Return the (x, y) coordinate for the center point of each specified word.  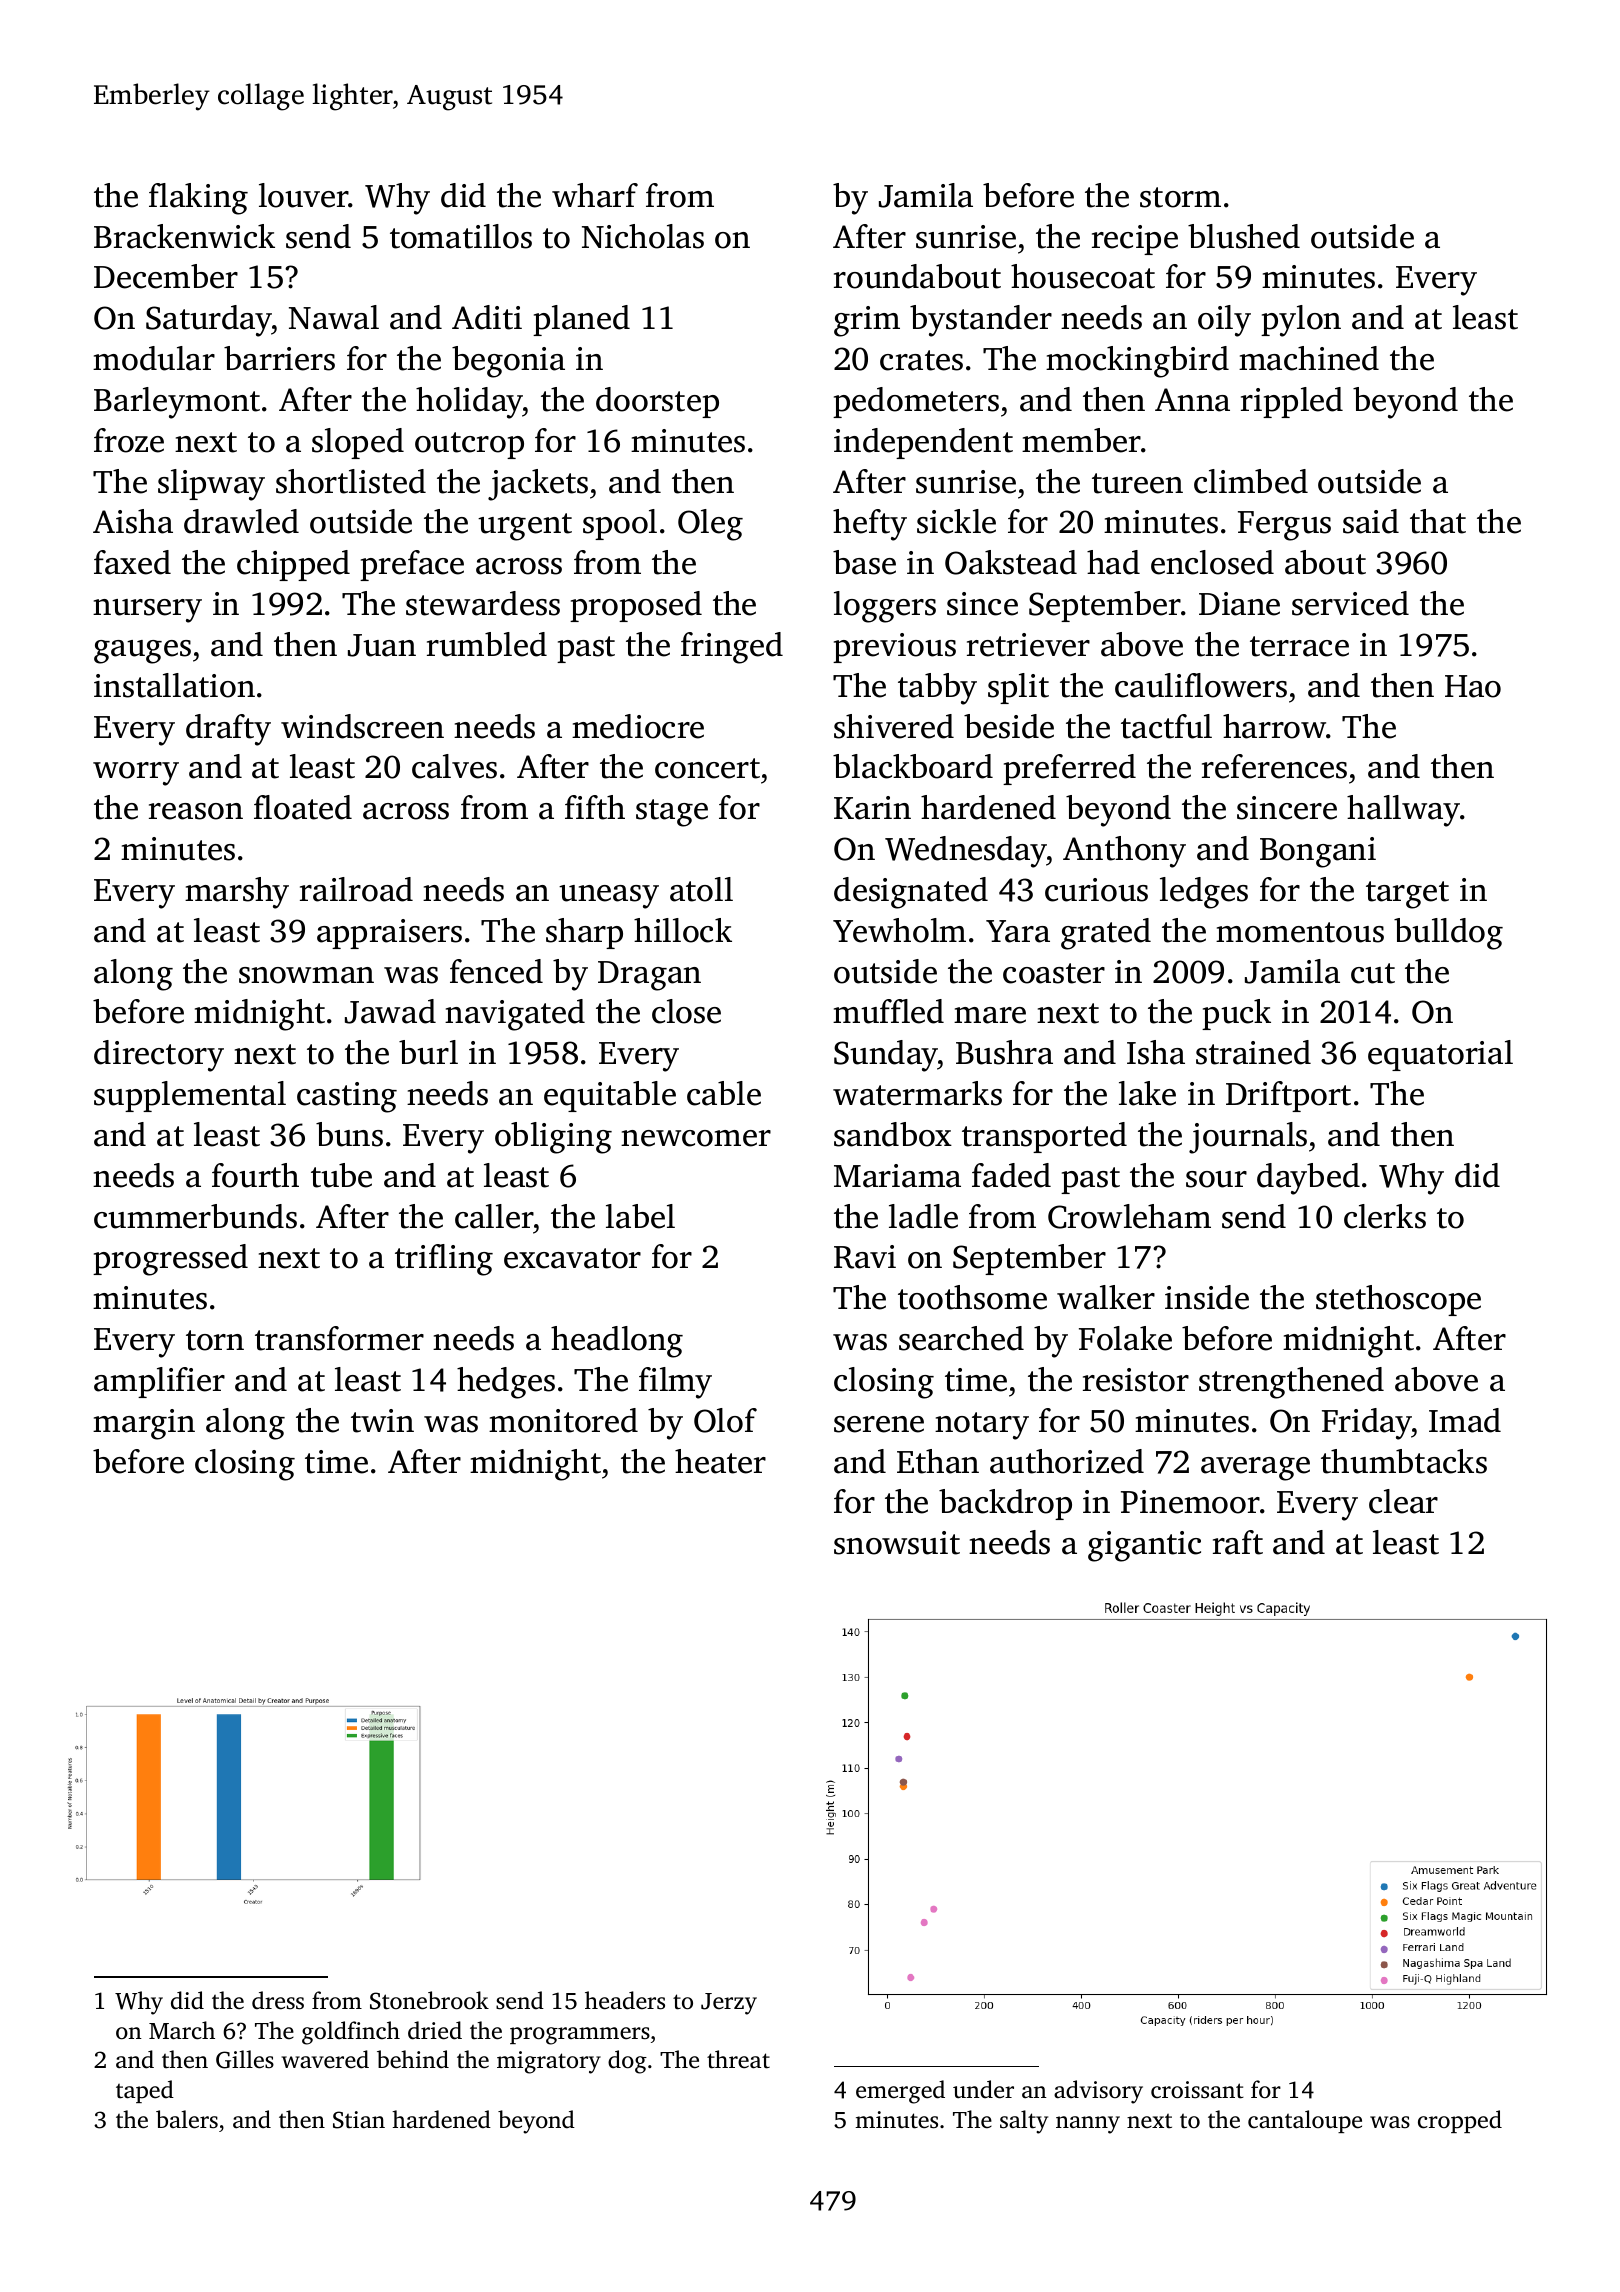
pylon (1301, 321)
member (1081, 440)
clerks (1385, 1216)
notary (982, 1426)
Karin (872, 808)
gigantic (1144, 1546)
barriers (279, 358)
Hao (1473, 686)
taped (145, 2091)
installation (174, 685)
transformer (339, 1338)
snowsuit (897, 1543)
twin (382, 1421)
